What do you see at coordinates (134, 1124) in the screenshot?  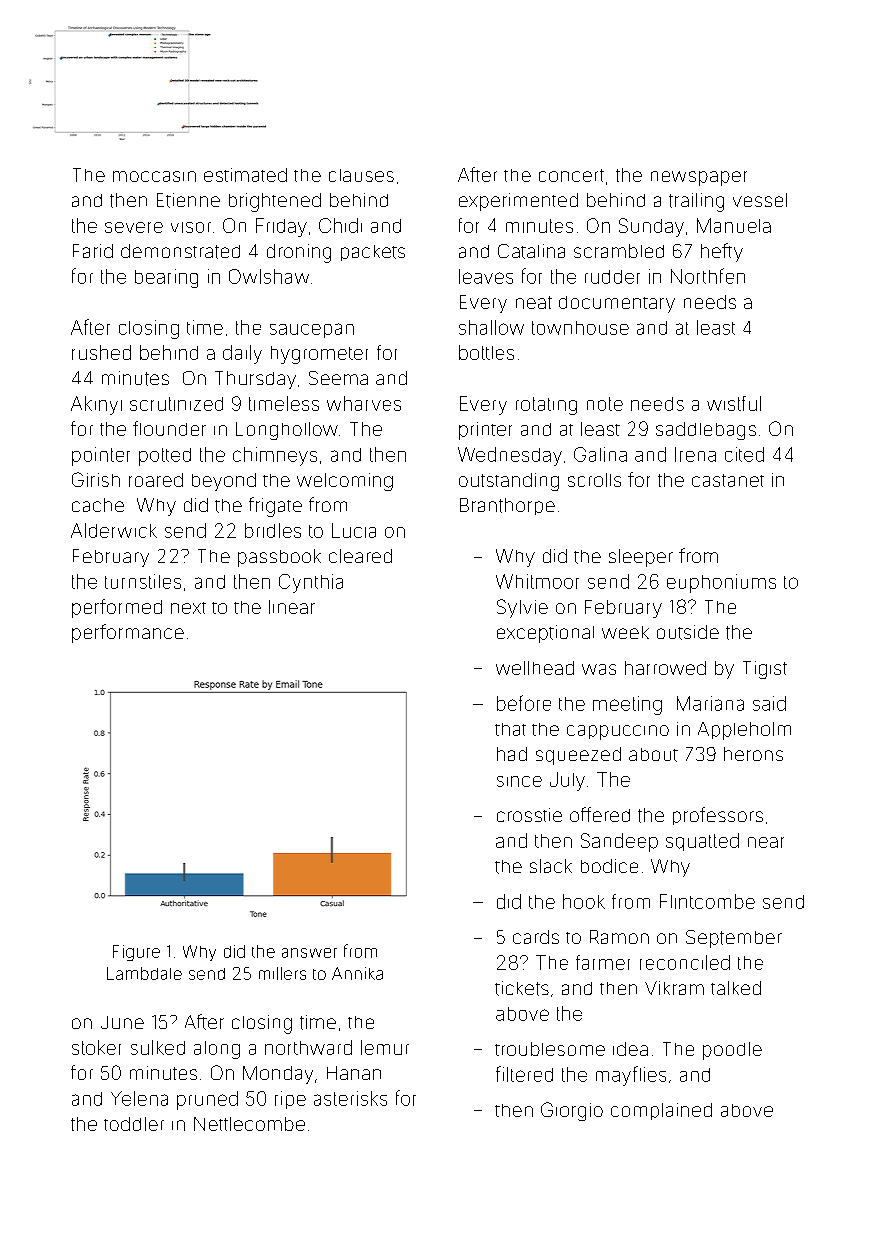 I see `toddler` at bounding box center [134, 1124].
